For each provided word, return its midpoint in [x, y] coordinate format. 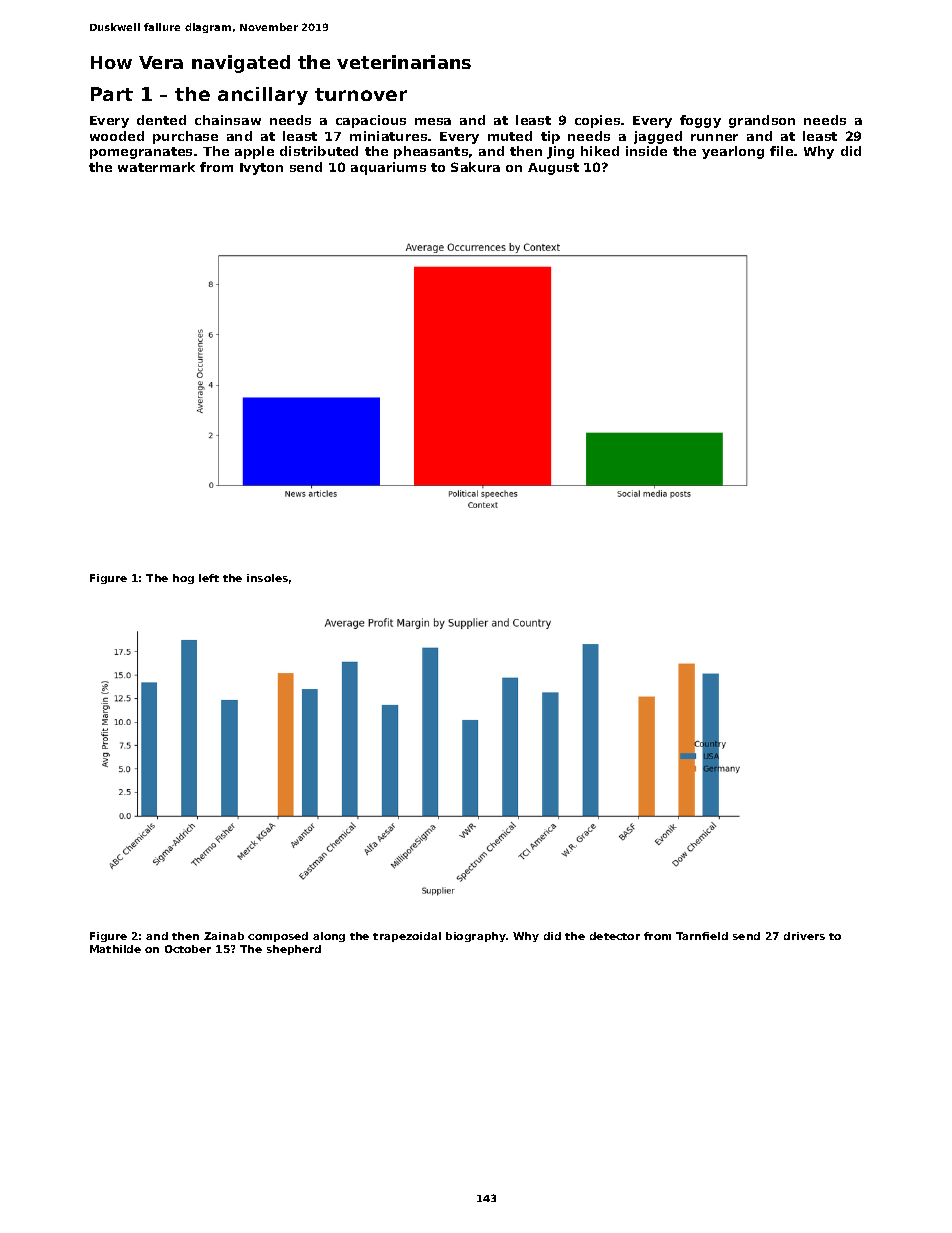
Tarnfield [702, 936]
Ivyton [261, 169]
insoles [267, 578]
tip [550, 137]
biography [476, 937]
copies [597, 121]
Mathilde [115, 949]
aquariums [388, 168]
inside [646, 151]
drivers [804, 936]
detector [615, 936]
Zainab [224, 936]
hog [183, 579]
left [209, 578]
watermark [156, 167]
